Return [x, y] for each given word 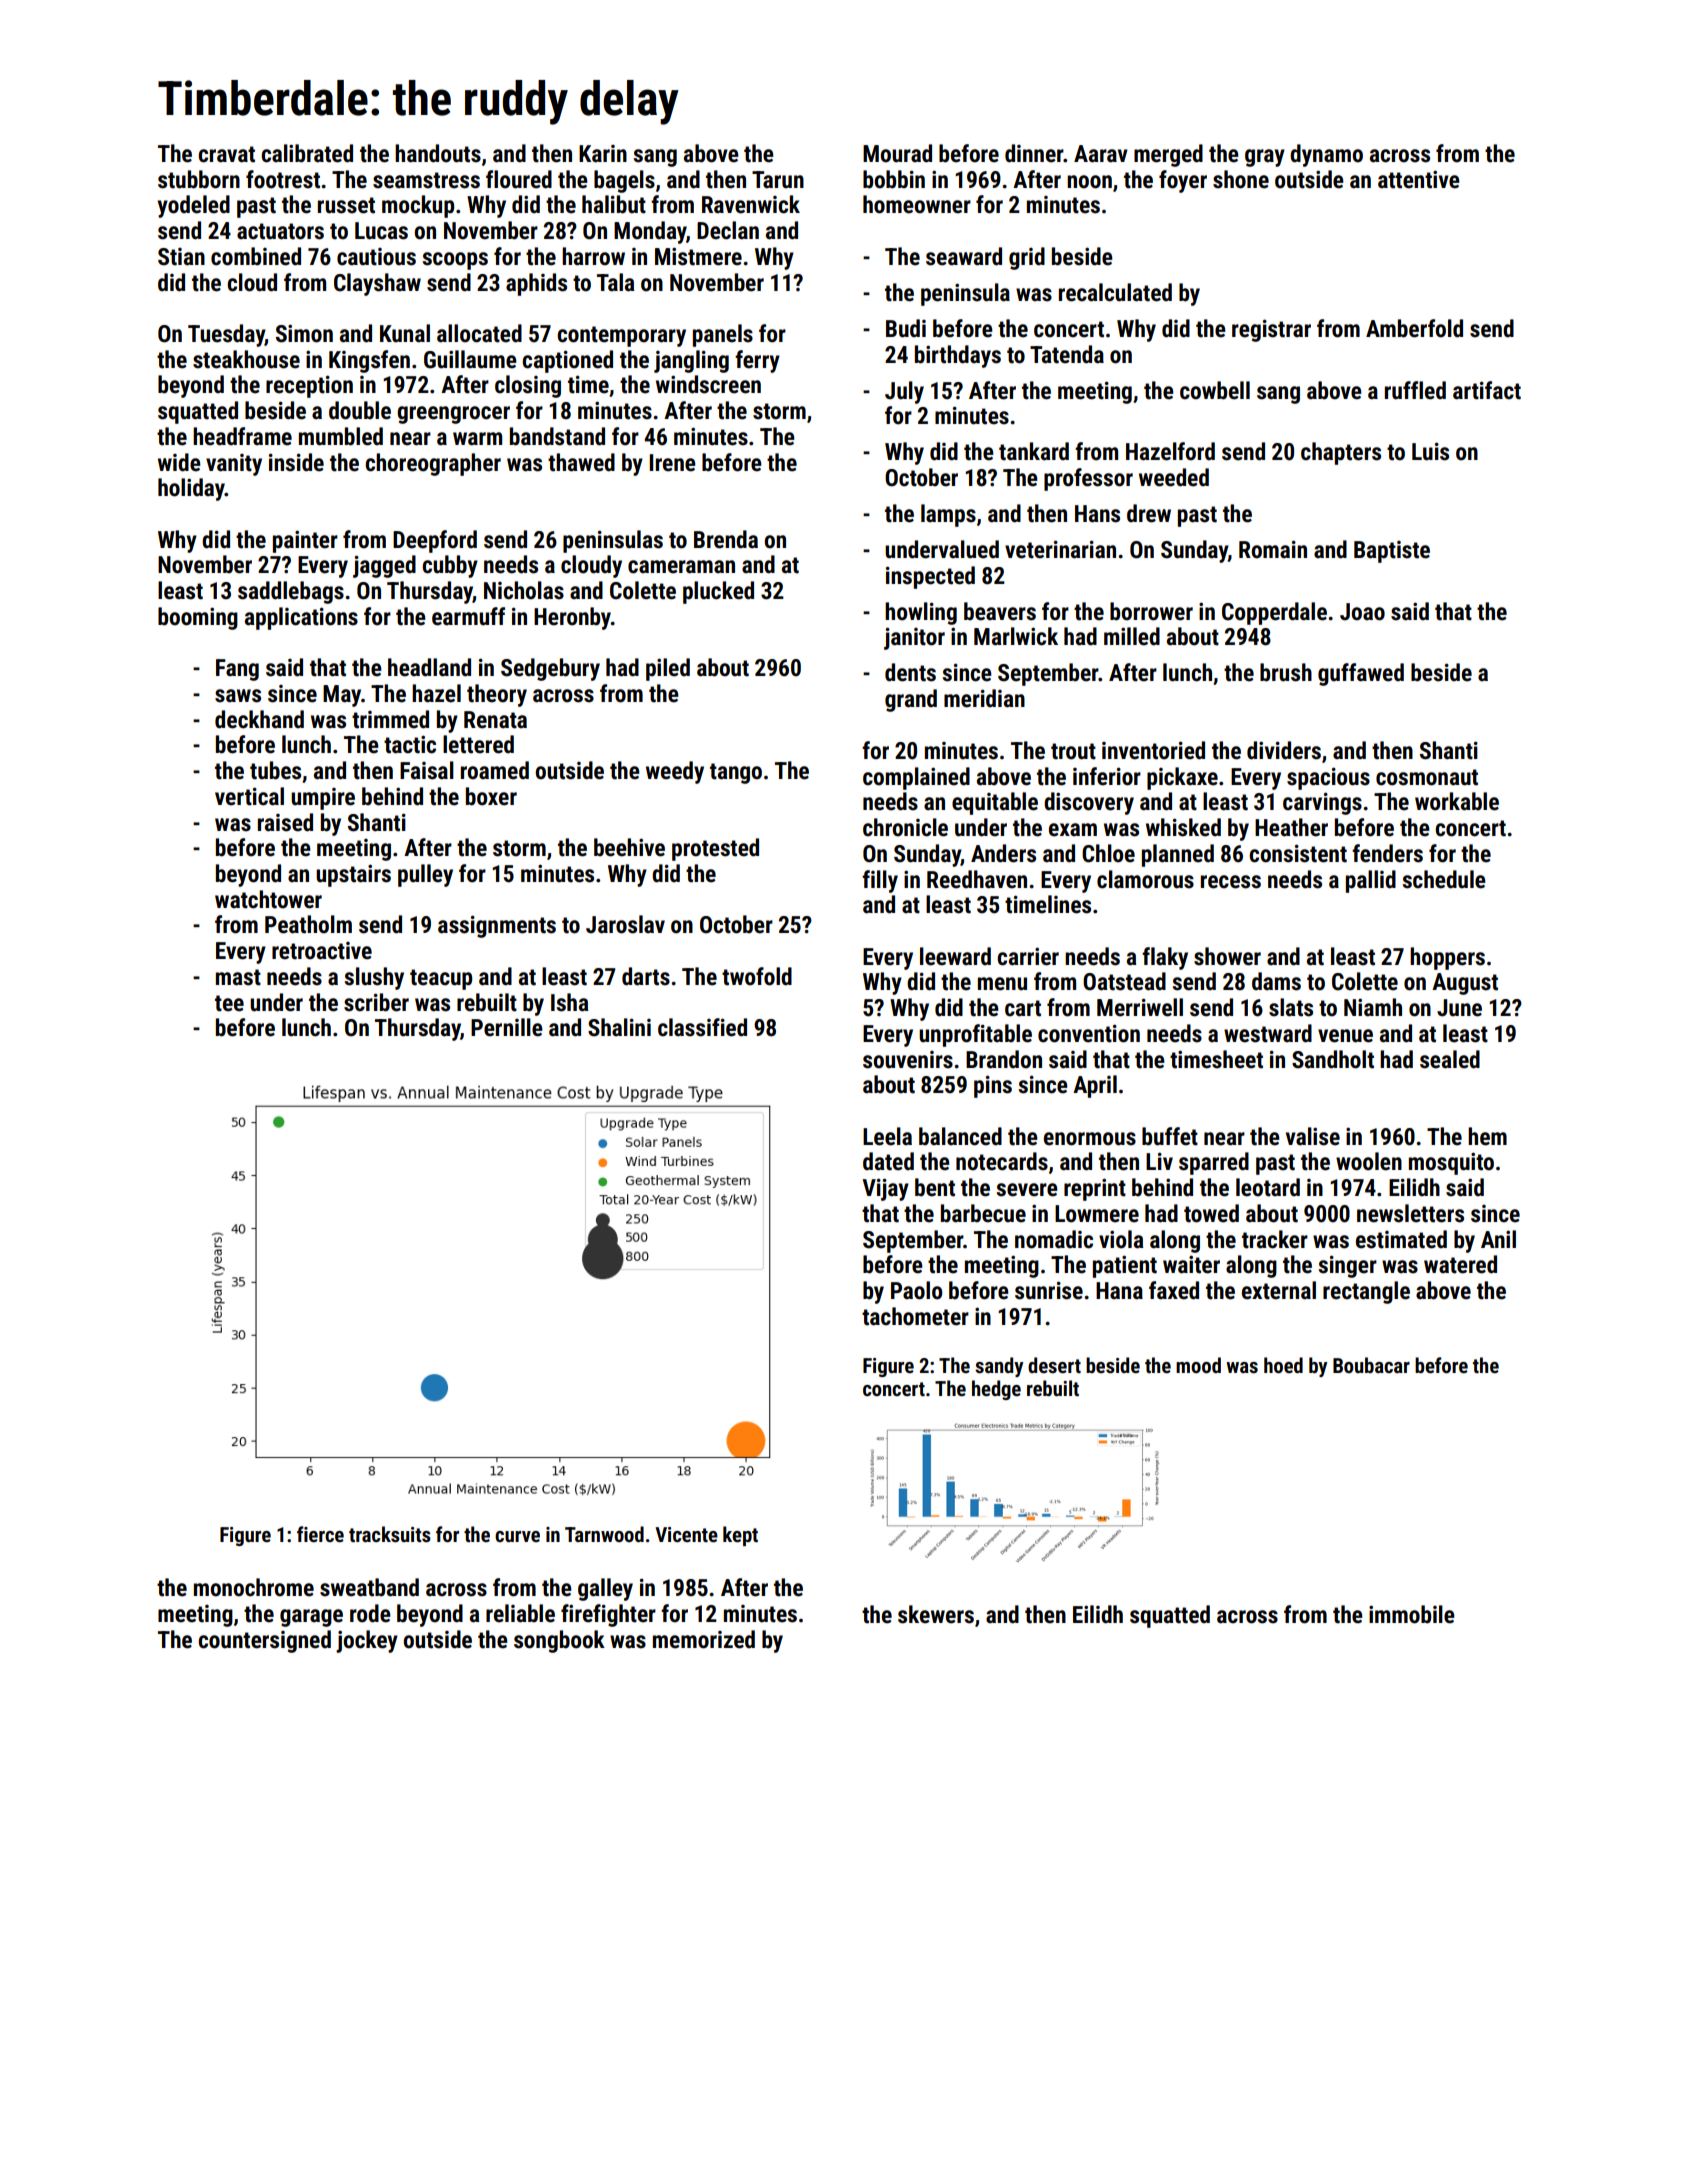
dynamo [1326, 155]
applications [301, 618]
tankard [1034, 451]
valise [1313, 1136]
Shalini [619, 1027]
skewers [936, 1614]
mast [238, 977]
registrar [1271, 330]
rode [370, 1613]
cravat [226, 154]
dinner [1034, 153]
